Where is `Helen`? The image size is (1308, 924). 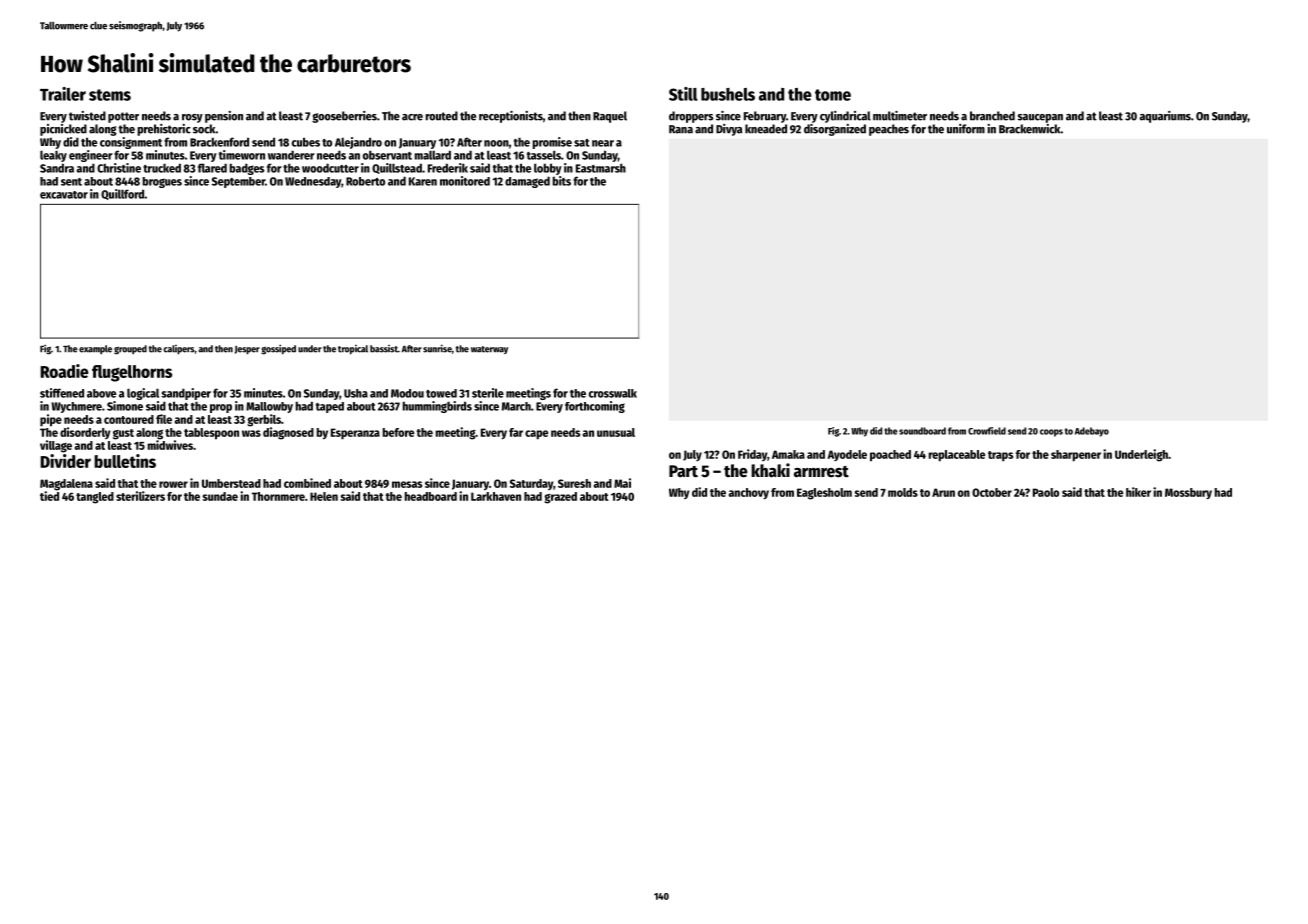 Helen is located at coordinates (324, 496).
